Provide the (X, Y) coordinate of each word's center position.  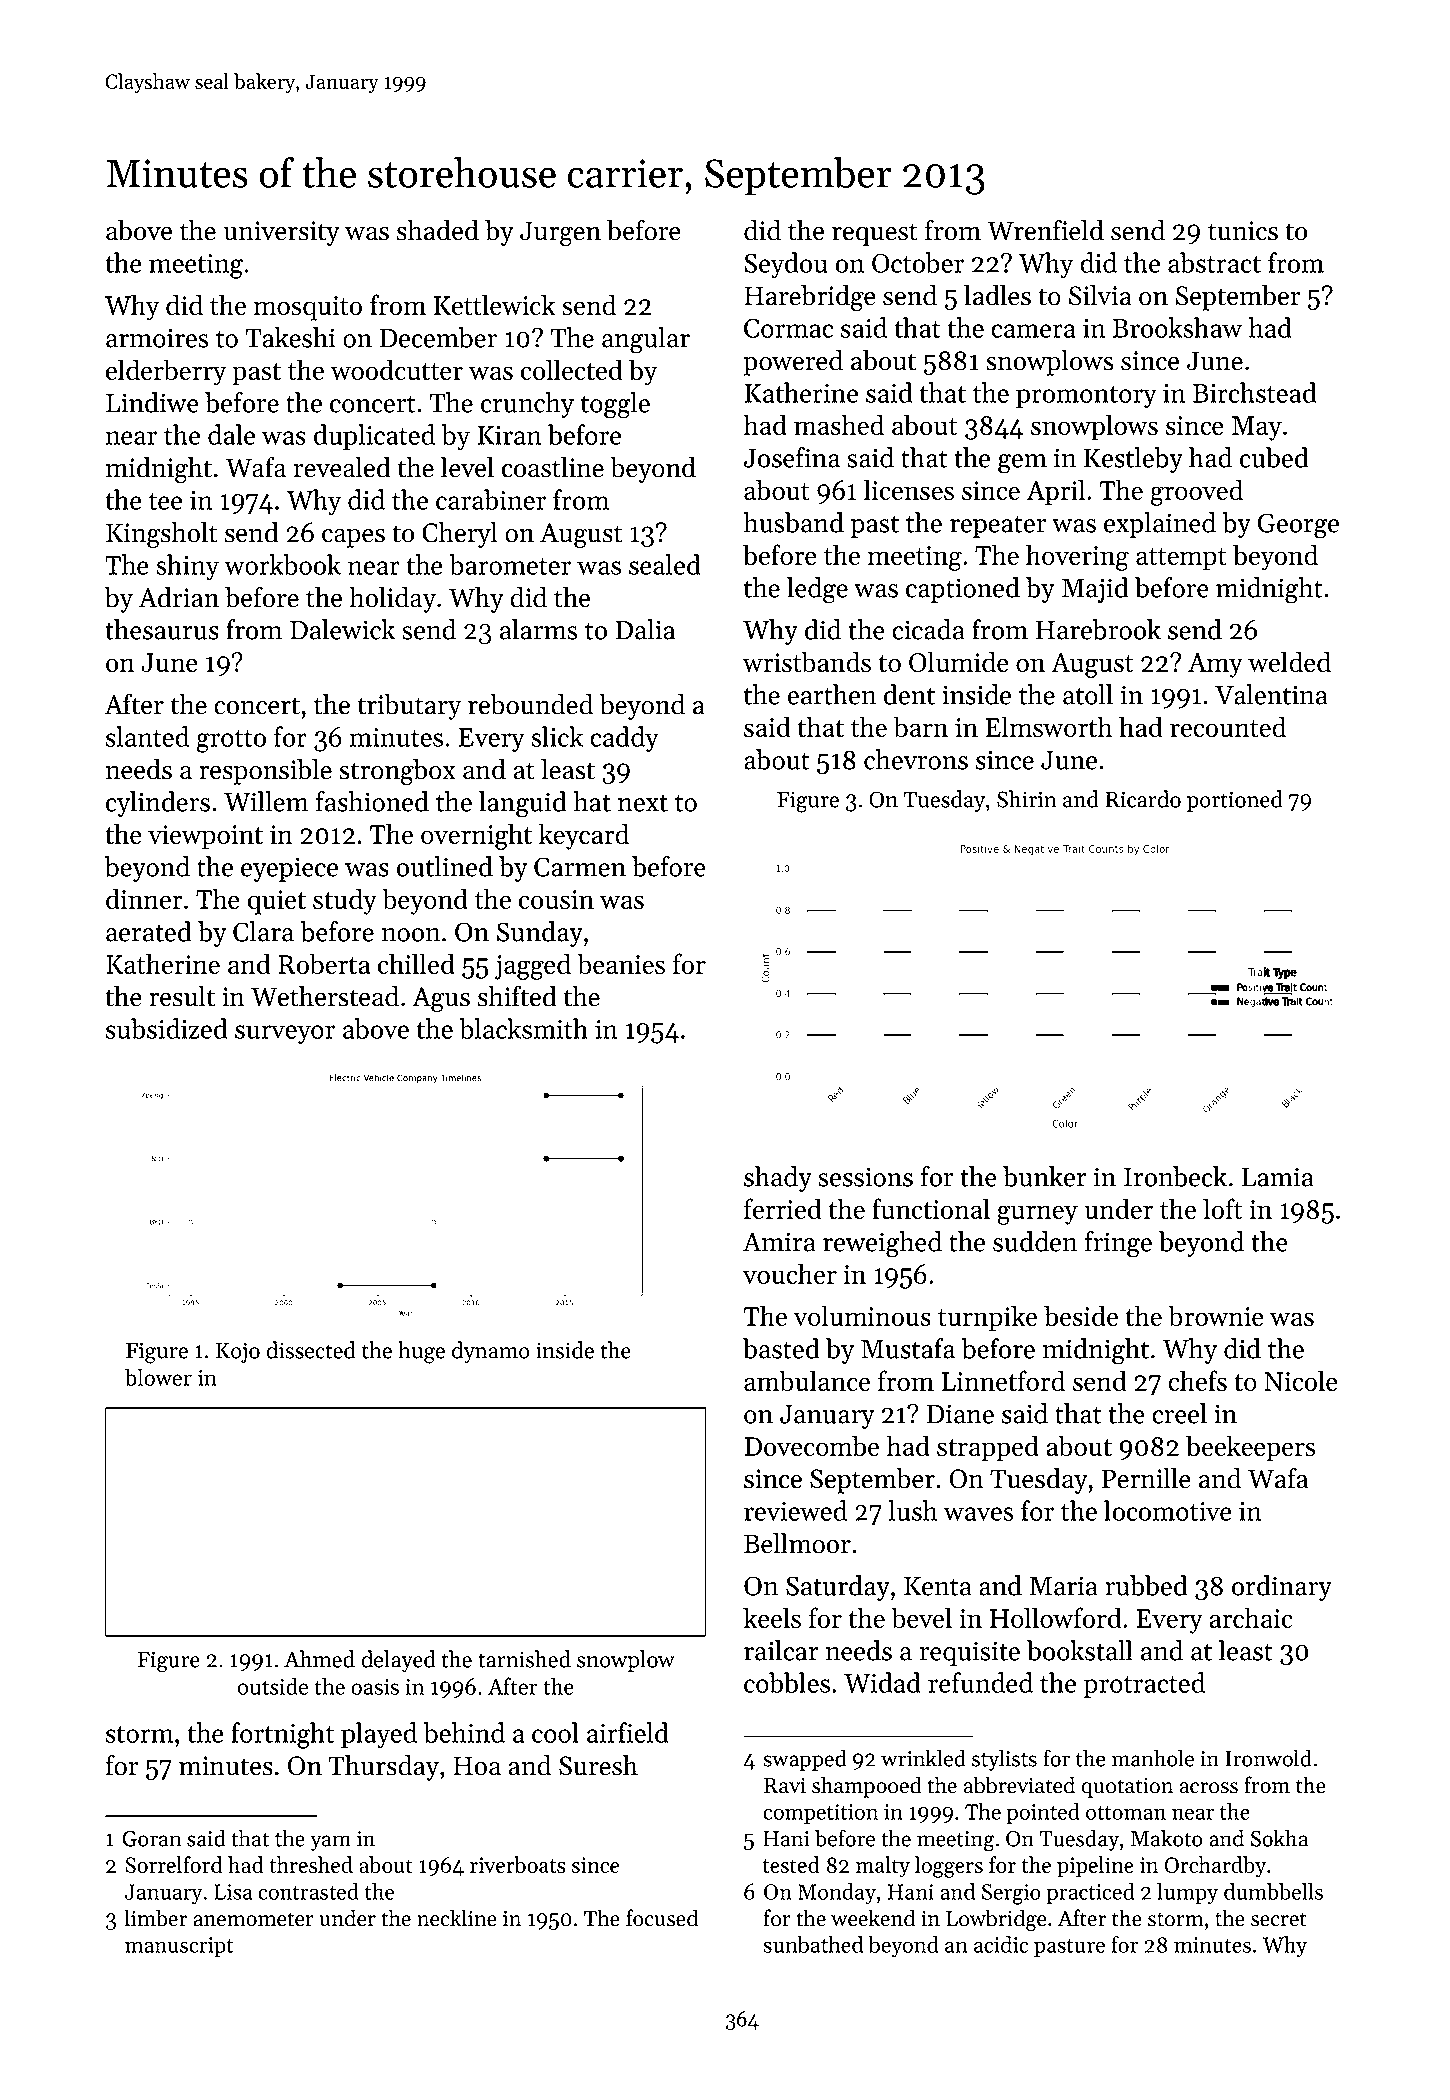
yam (330, 1843)
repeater (998, 527)
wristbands (806, 661)
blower (158, 1377)
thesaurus (162, 629)
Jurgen (560, 233)
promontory (1086, 397)
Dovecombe (811, 1445)
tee (165, 501)
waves (978, 1514)
